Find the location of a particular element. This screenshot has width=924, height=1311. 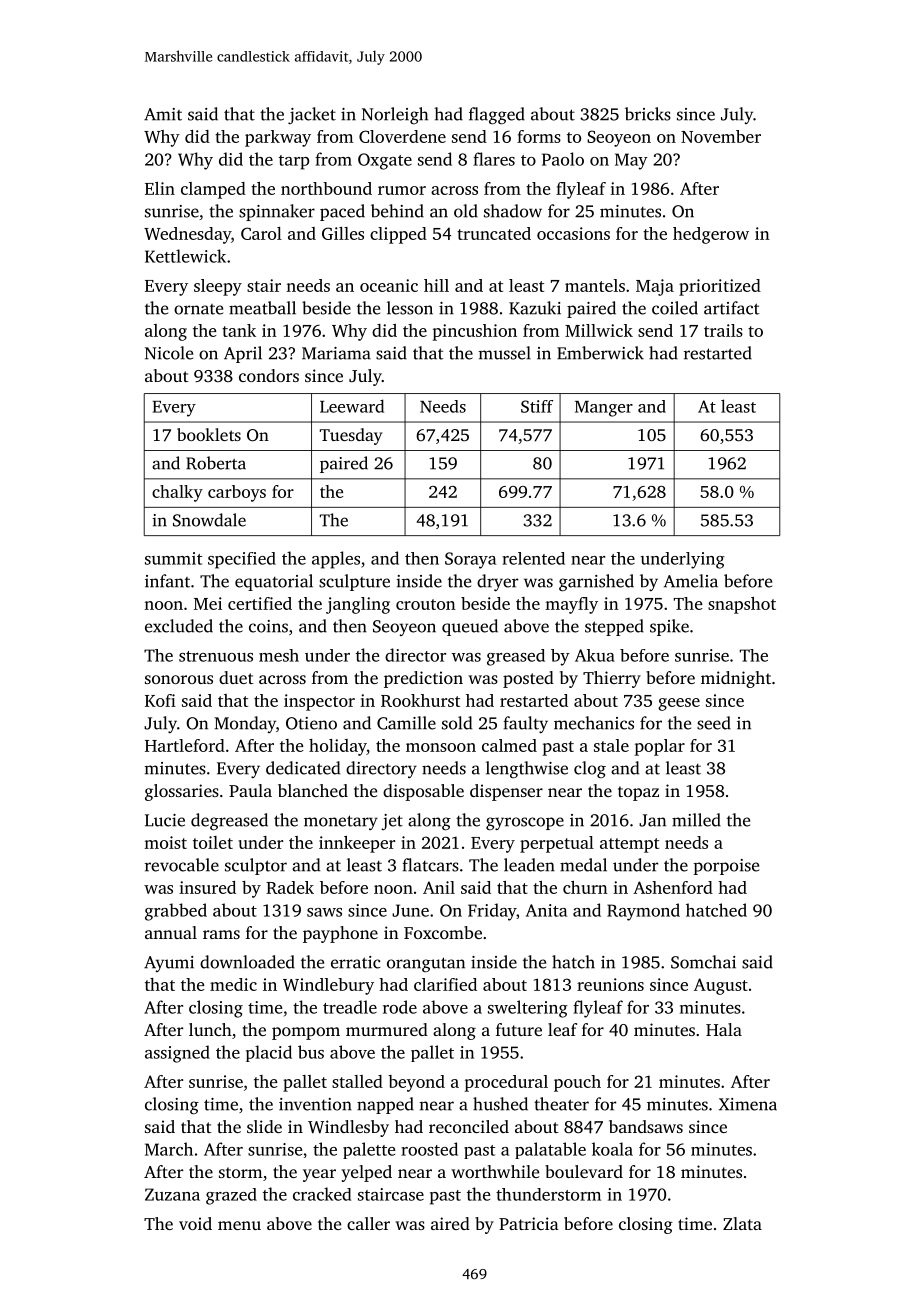

Anil is located at coordinates (439, 887).
